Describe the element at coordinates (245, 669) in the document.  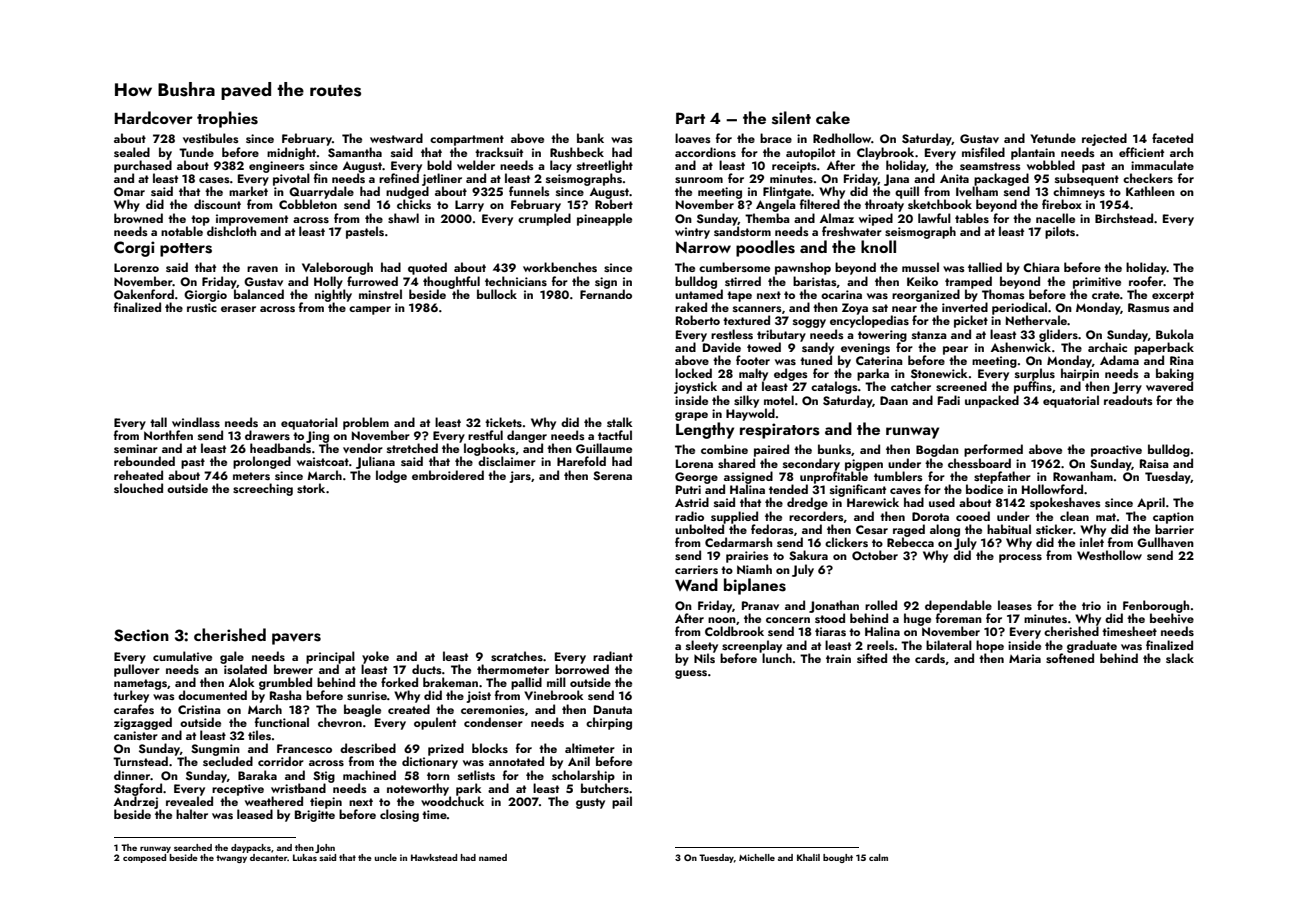
I see `isolated` at that location.
